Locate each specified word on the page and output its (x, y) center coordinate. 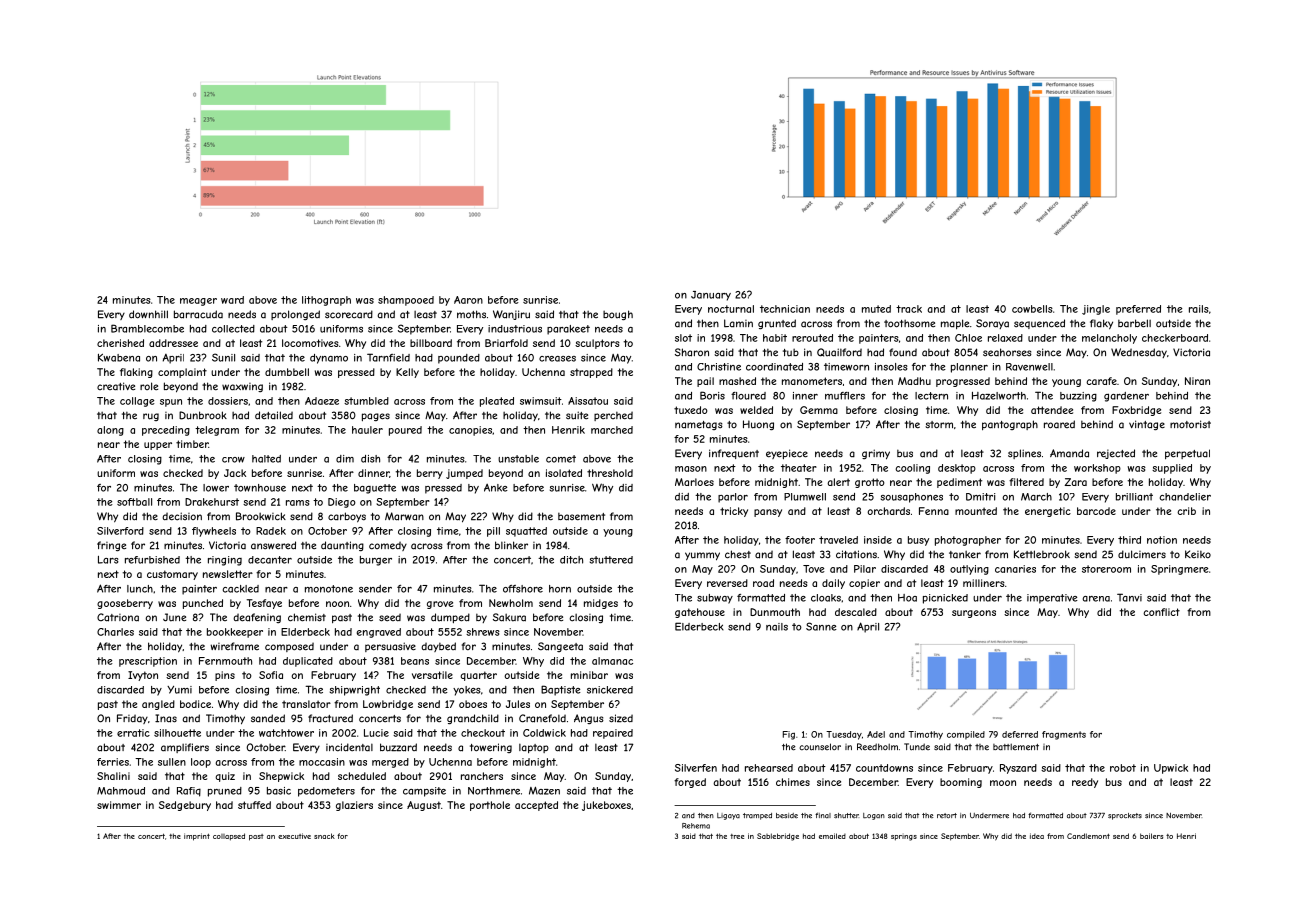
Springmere (1180, 570)
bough (618, 315)
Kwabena (119, 357)
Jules (518, 704)
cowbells (1032, 309)
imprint (197, 837)
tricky (734, 512)
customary (172, 575)
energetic (1048, 512)
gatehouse (700, 613)
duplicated (308, 662)
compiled (966, 735)
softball (134, 502)
